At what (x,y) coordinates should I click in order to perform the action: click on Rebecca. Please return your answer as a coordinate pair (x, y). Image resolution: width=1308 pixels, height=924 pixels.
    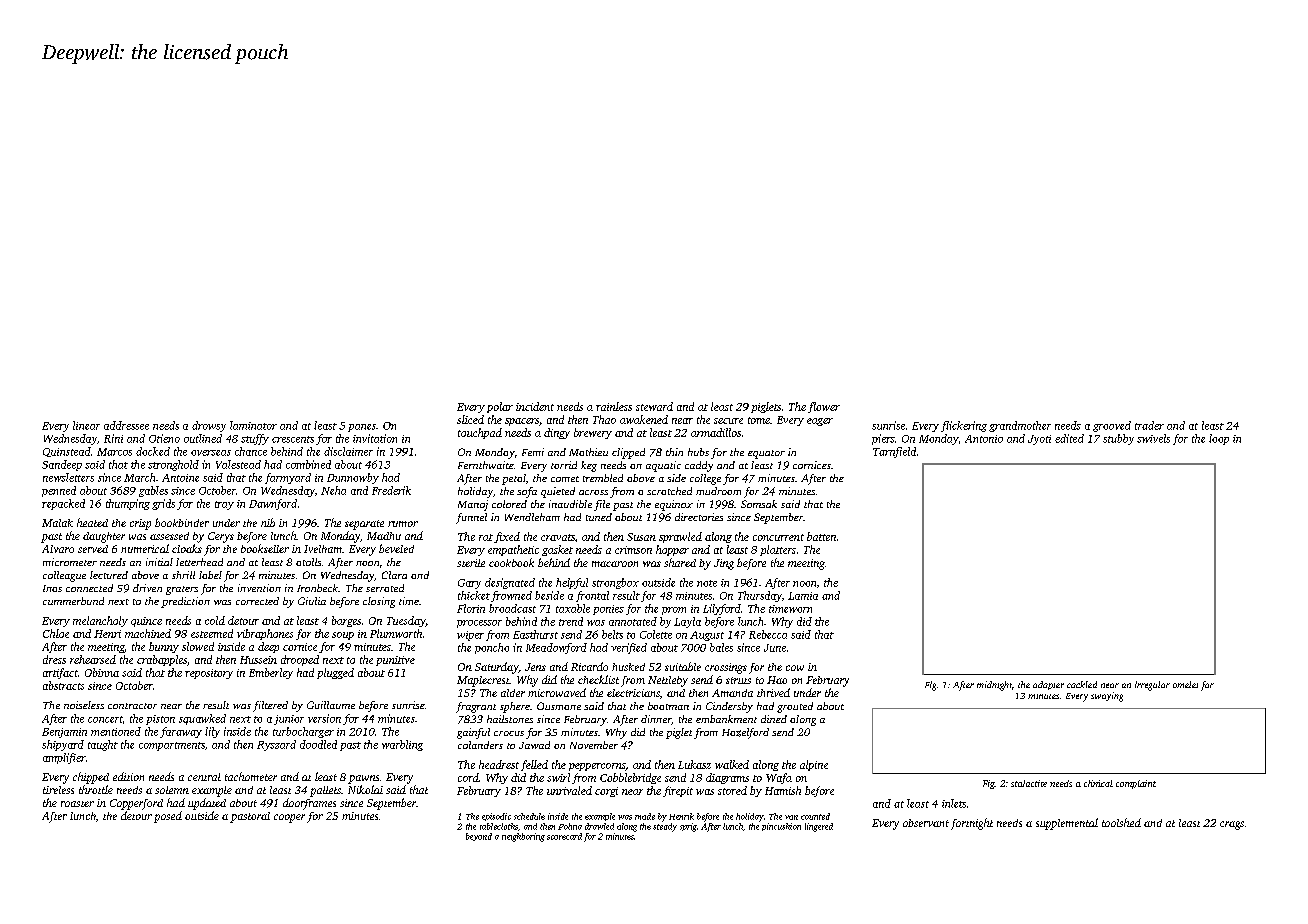
    Looking at the image, I should click on (768, 634).
